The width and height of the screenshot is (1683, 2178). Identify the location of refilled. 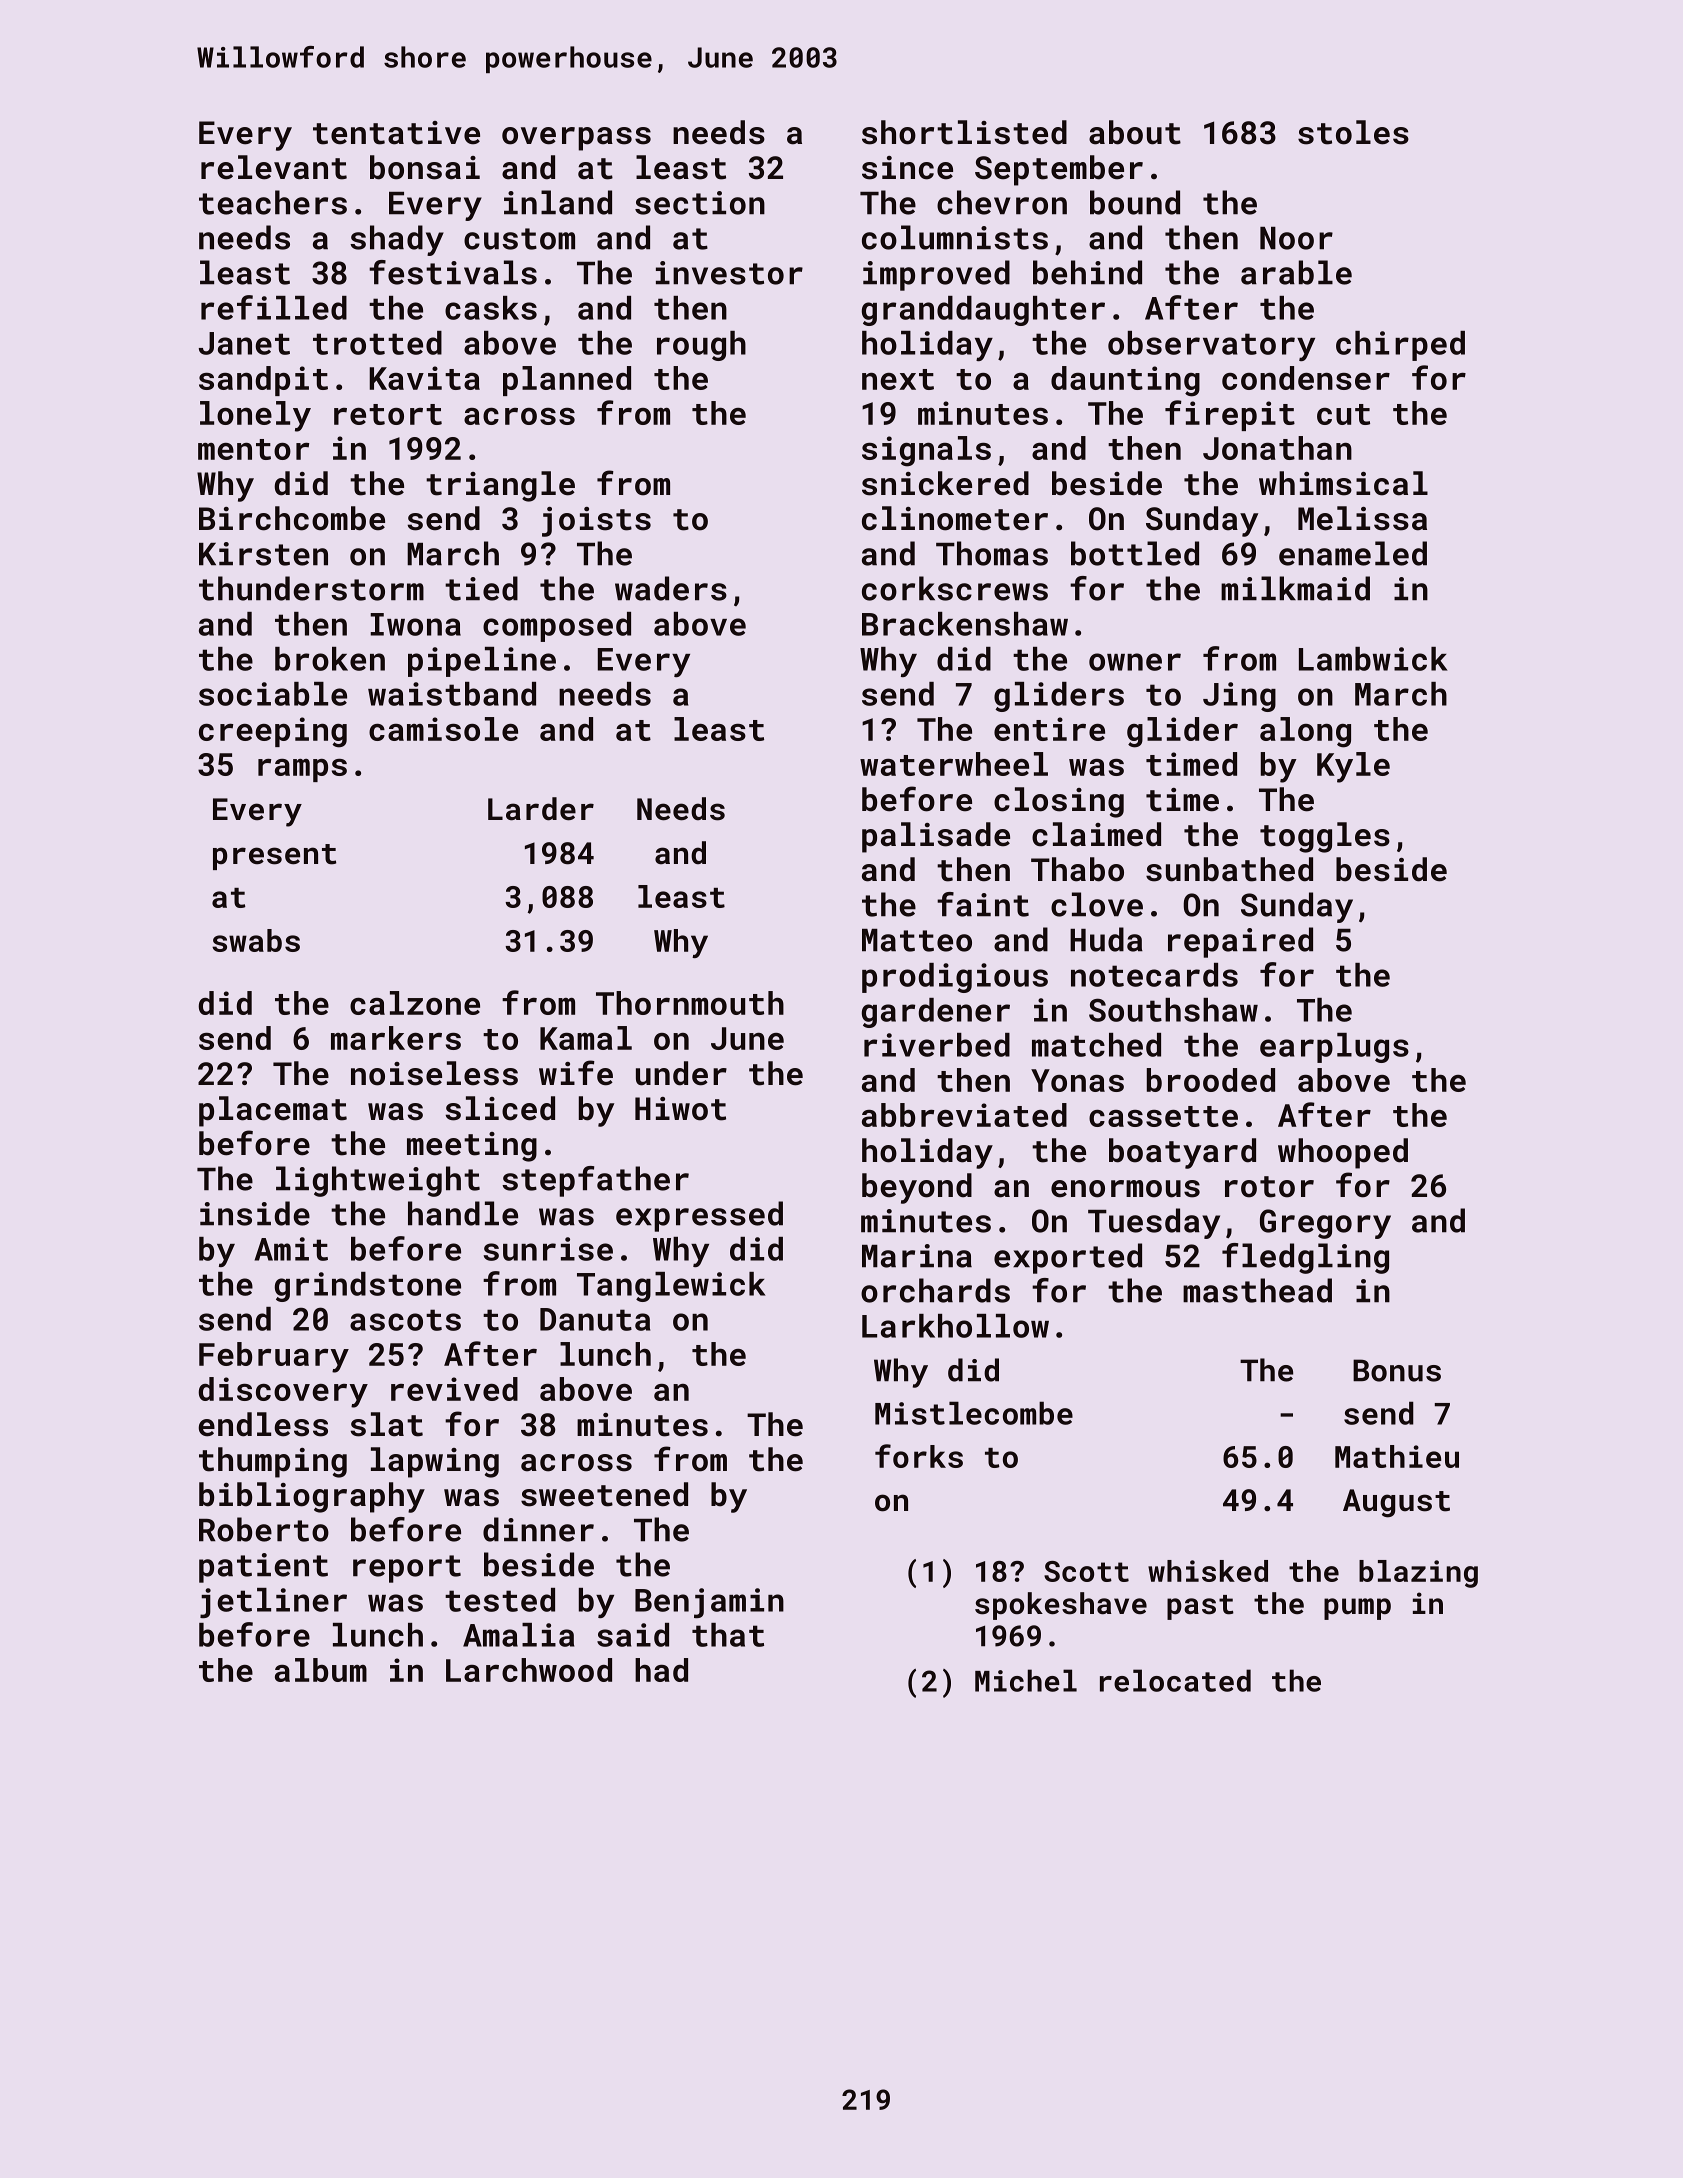
(274, 307).
